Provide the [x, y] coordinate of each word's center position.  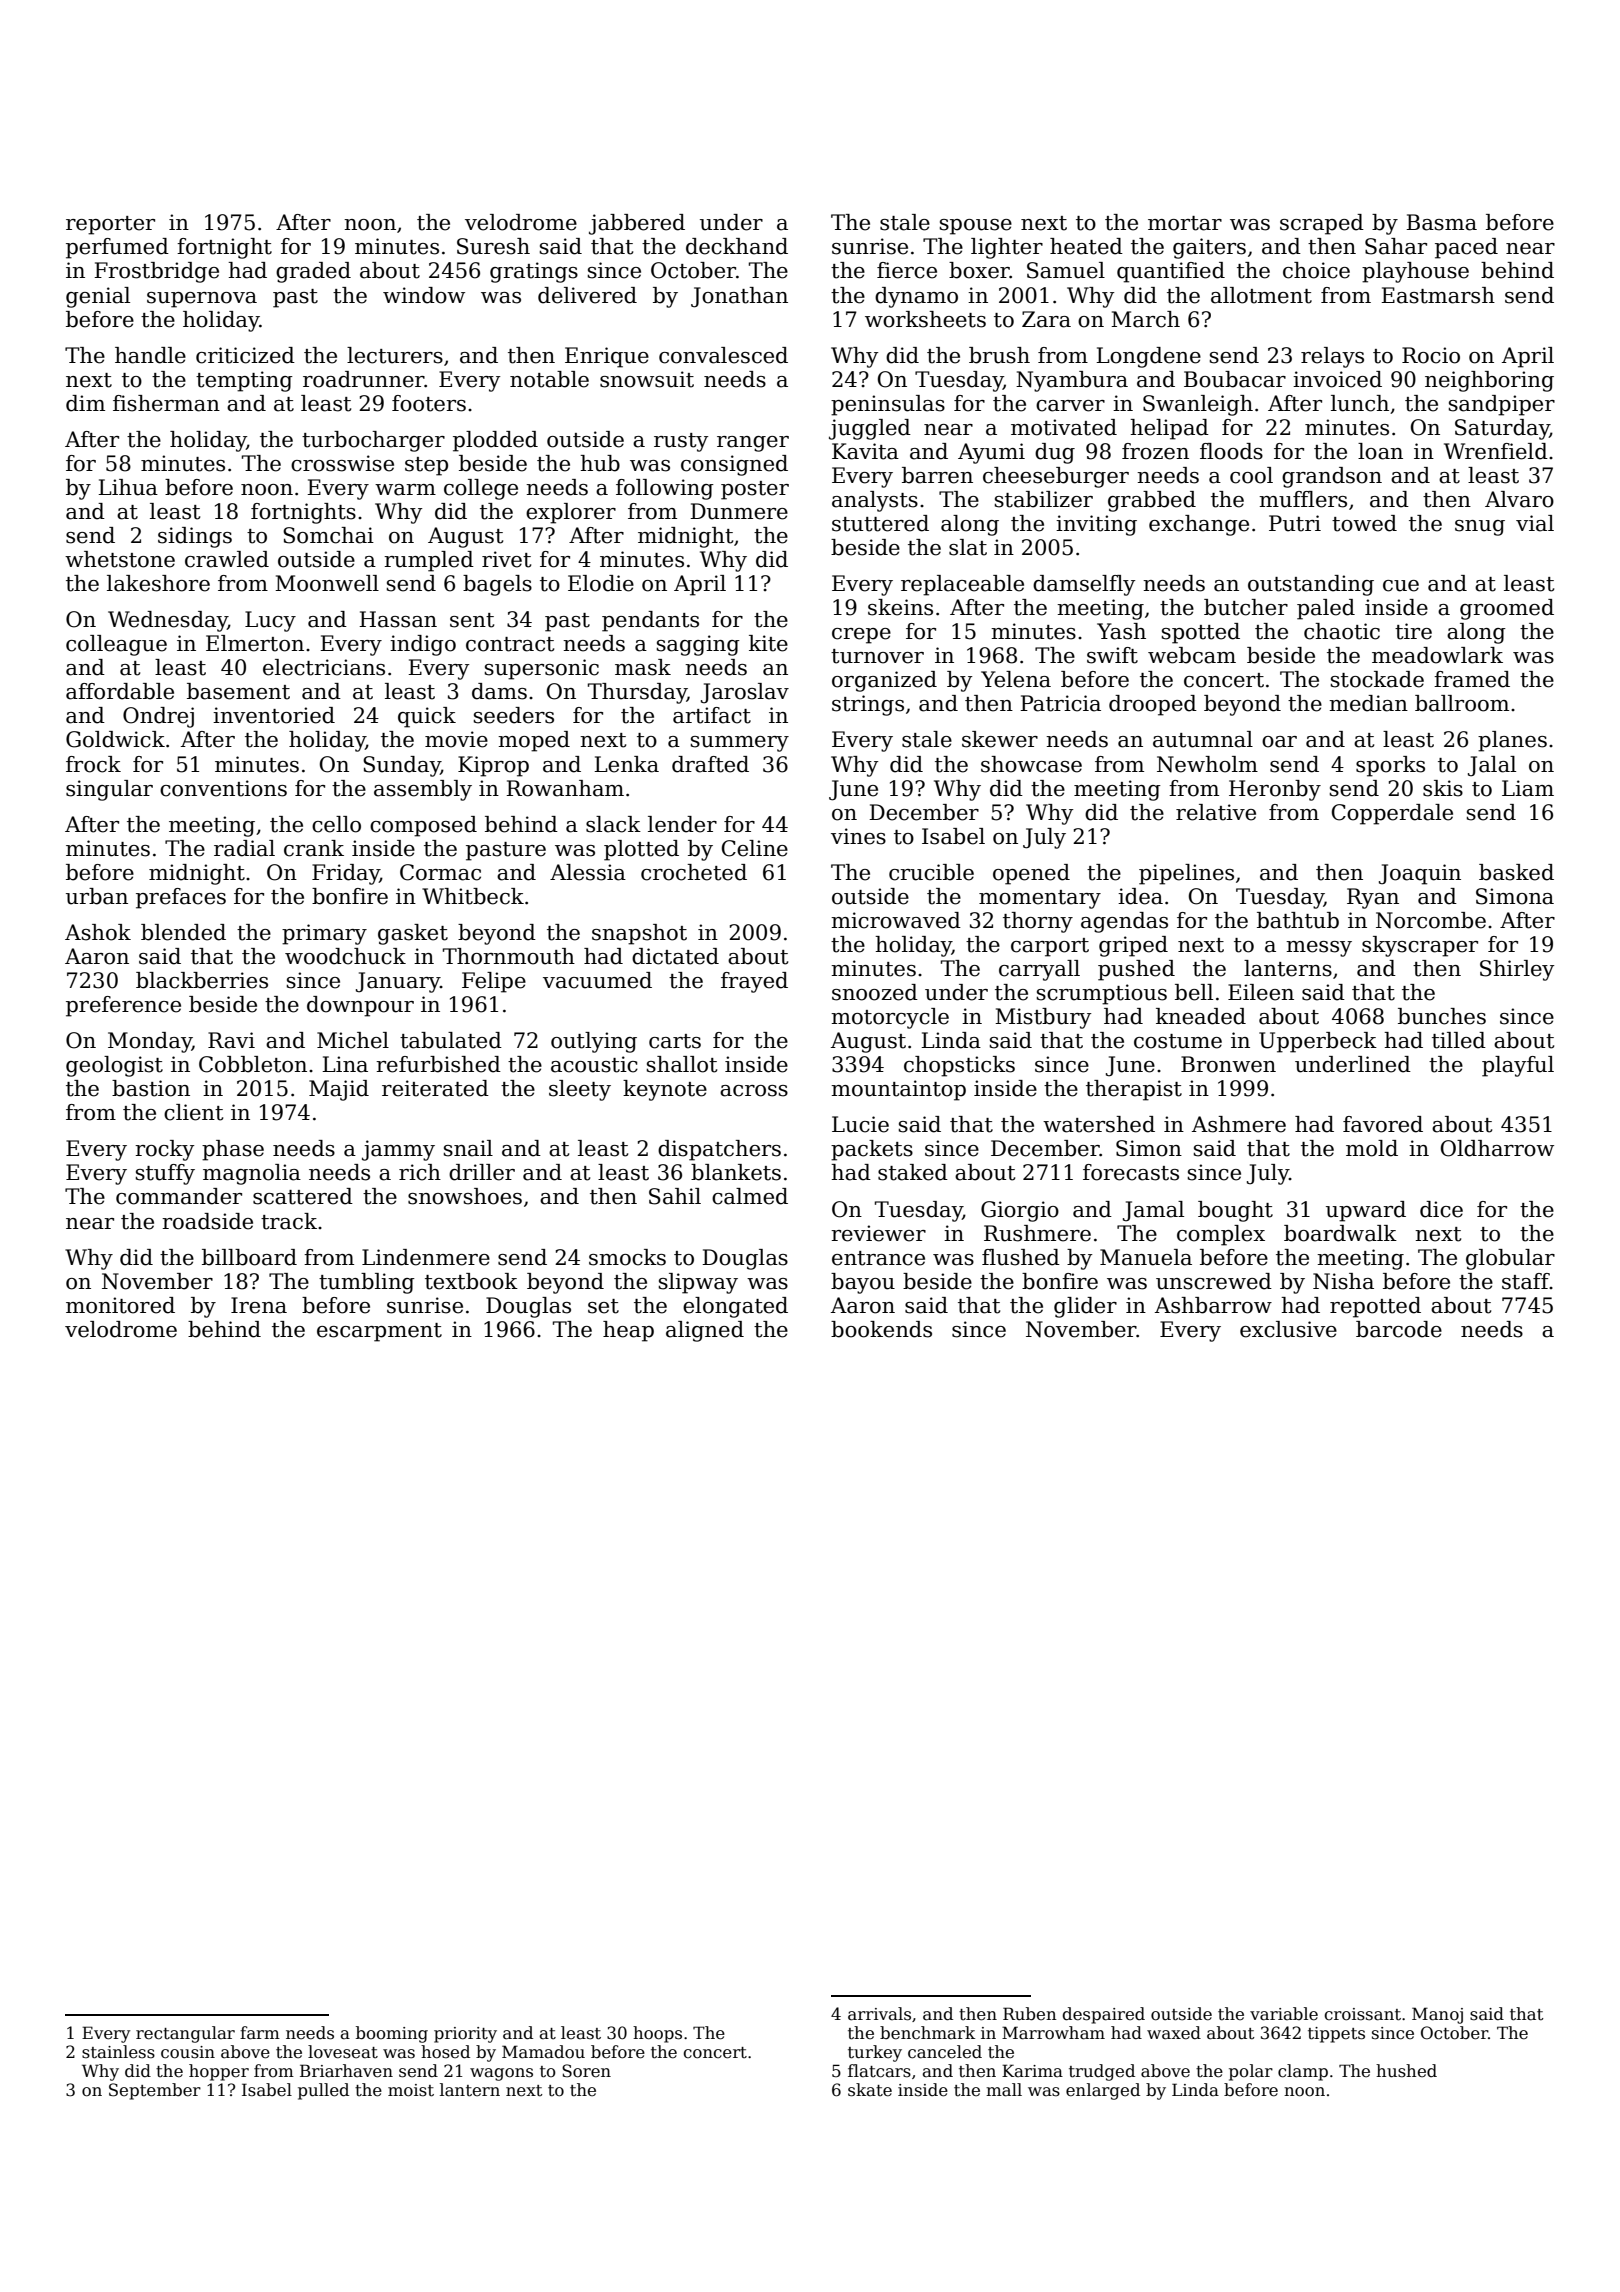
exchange [1199, 525]
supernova [202, 300]
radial [244, 848]
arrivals [879, 2014]
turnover [877, 656]
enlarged [1103, 2091]
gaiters [1209, 248]
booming [392, 2034]
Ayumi [991, 453]
